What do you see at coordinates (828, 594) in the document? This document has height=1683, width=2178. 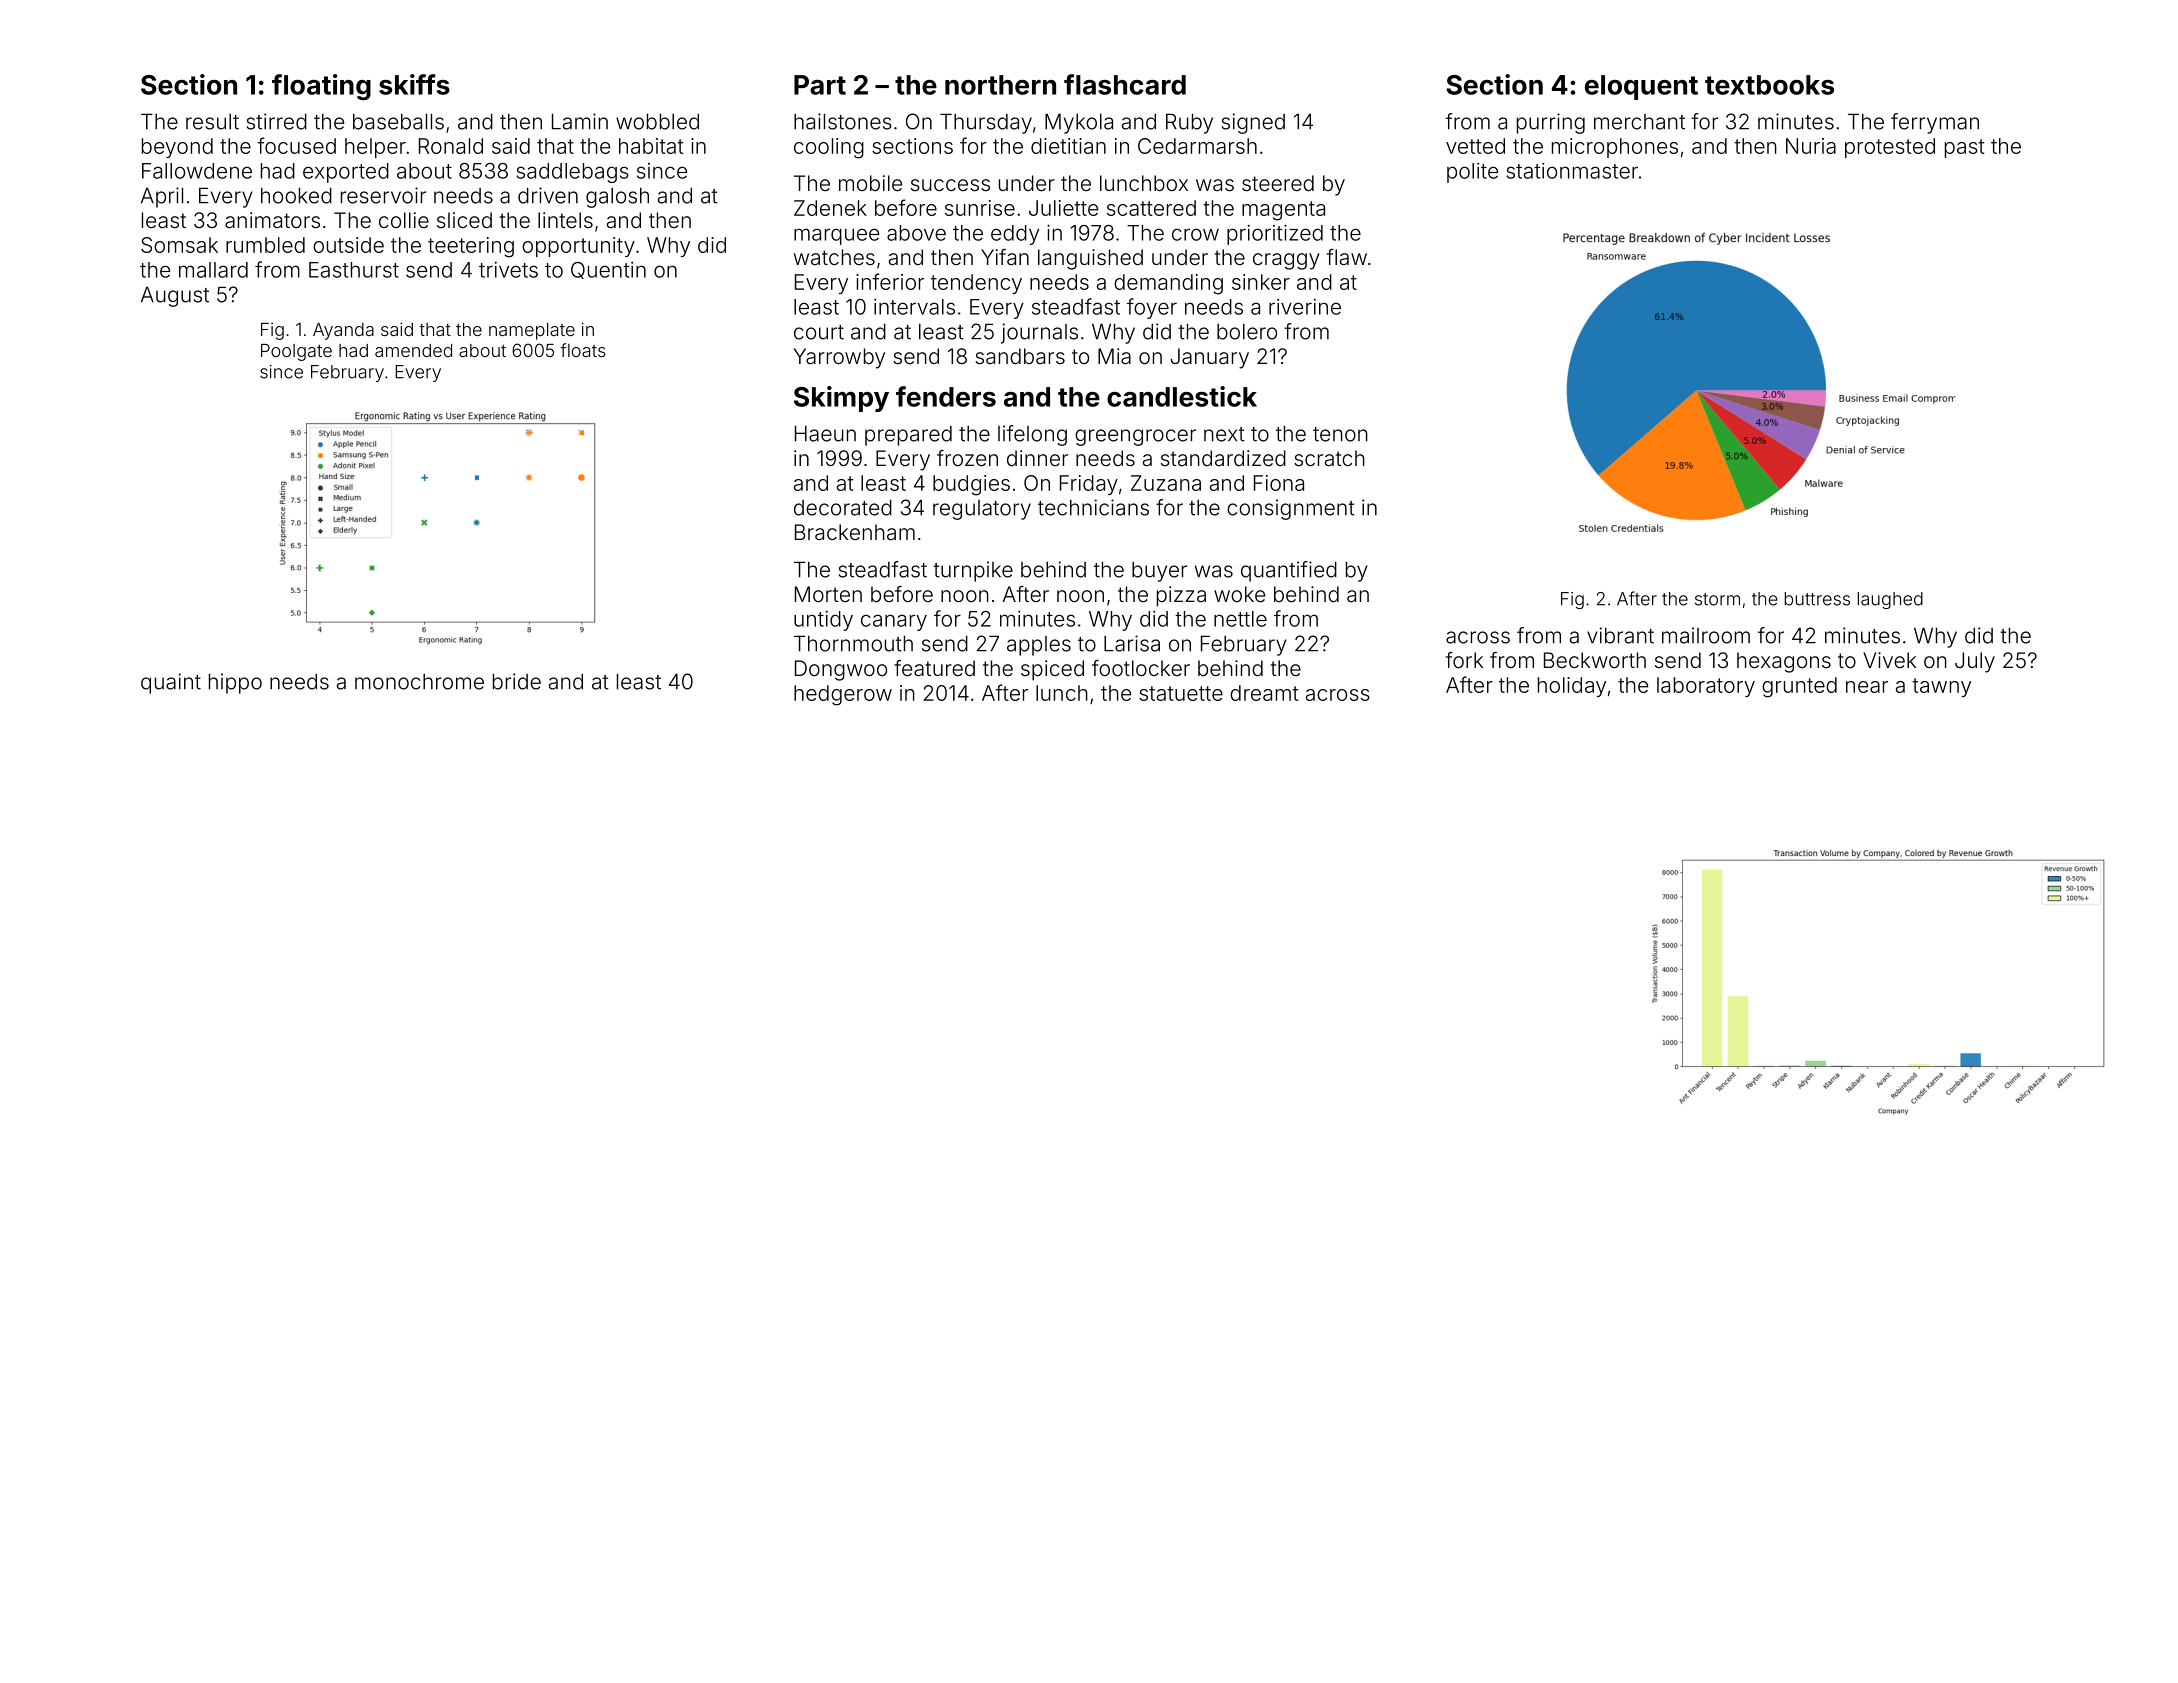 I see `Morten` at bounding box center [828, 594].
